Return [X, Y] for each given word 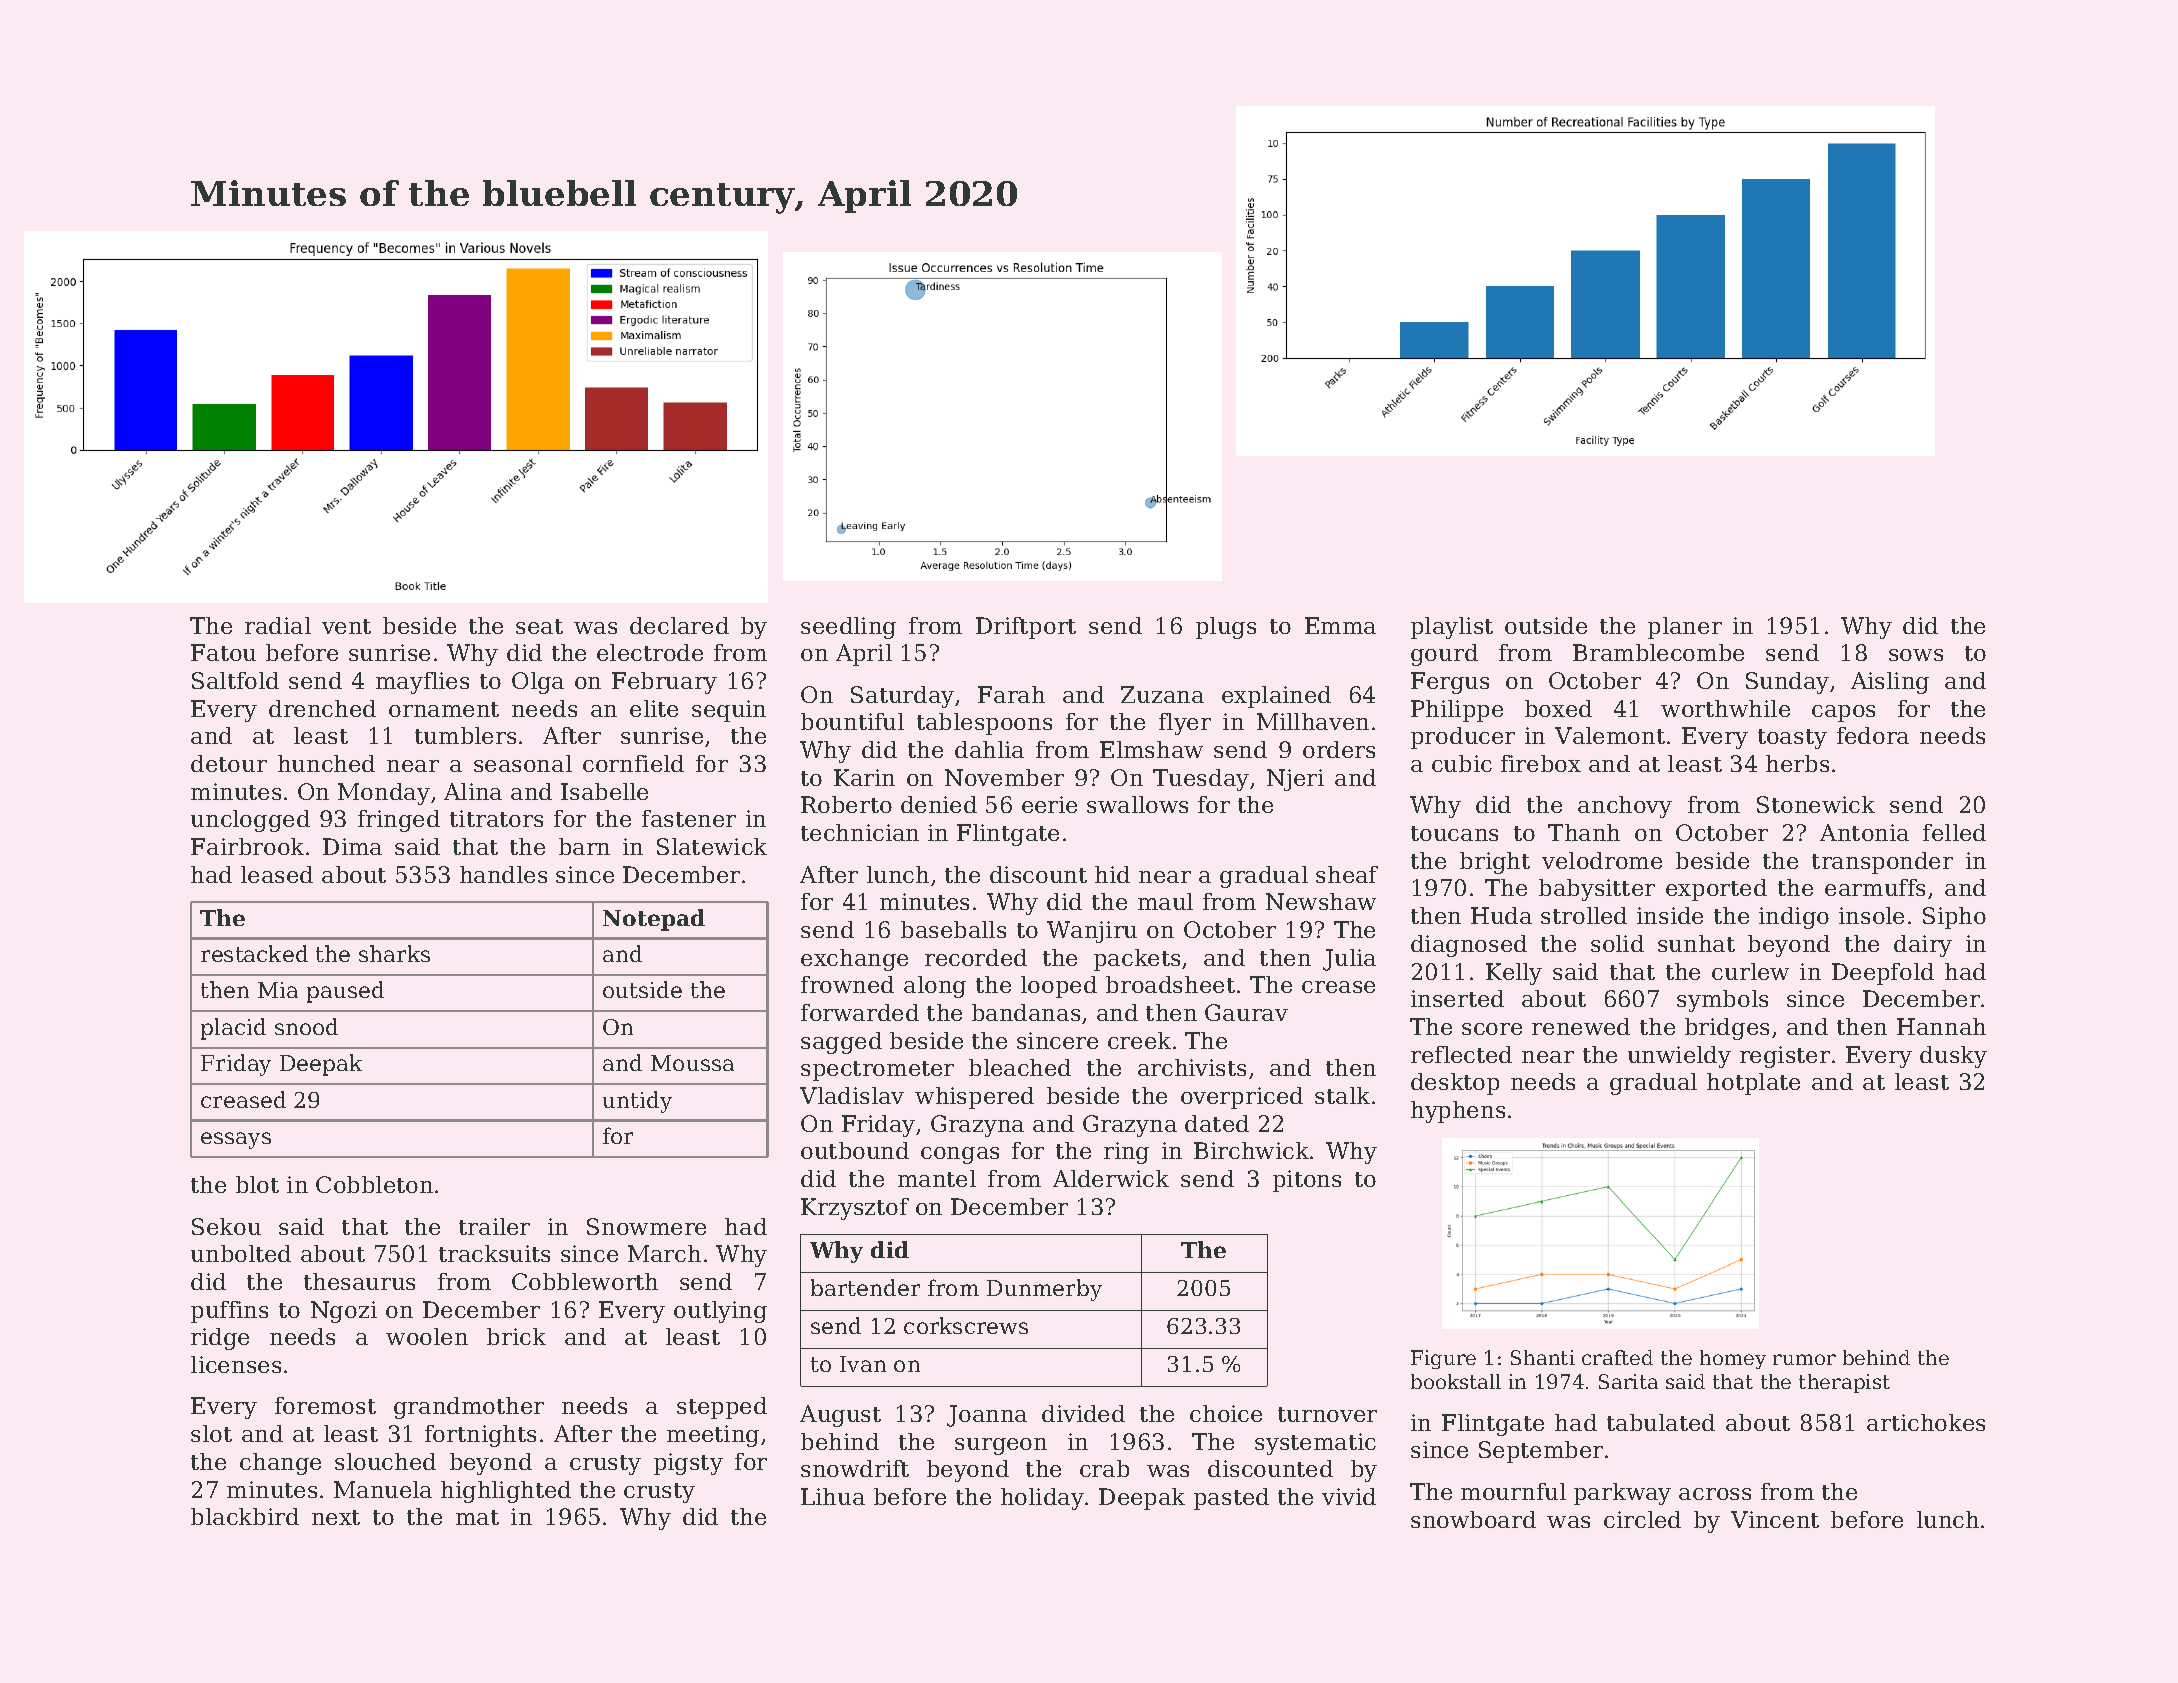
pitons [1307, 1181]
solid [1617, 943]
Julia [1349, 960]
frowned [847, 984]
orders [1339, 749]
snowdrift [855, 1468]
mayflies [422, 683]
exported [1716, 890]
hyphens [1458, 1112]
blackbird [245, 1516]
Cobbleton [374, 1184]
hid [1112, 874]
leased [277, 874]
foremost [325, 1405]
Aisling [1890, 683]
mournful [1513, 1491]
